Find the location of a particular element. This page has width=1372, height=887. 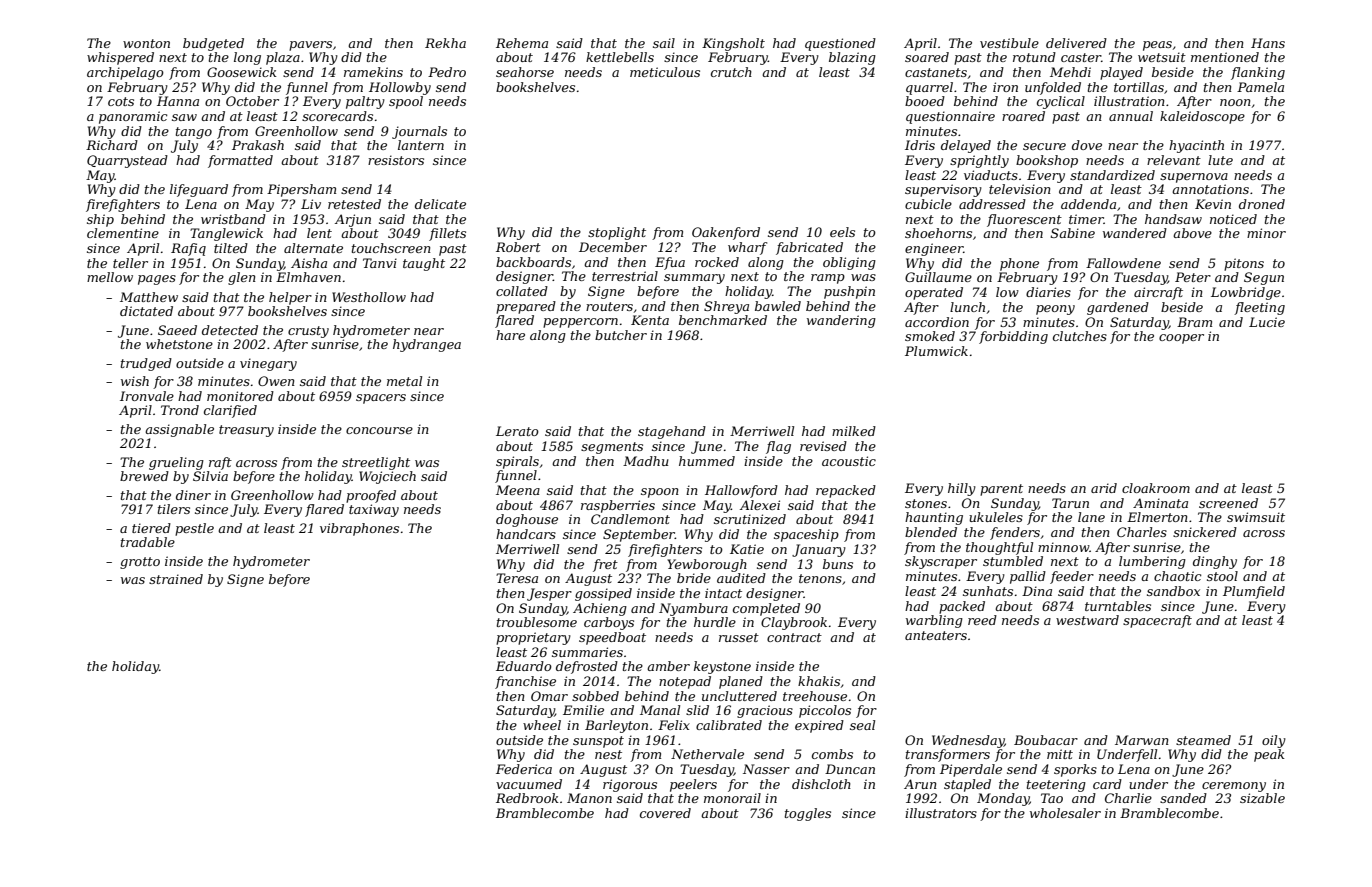

covered is located at coordinates (665, 813).
